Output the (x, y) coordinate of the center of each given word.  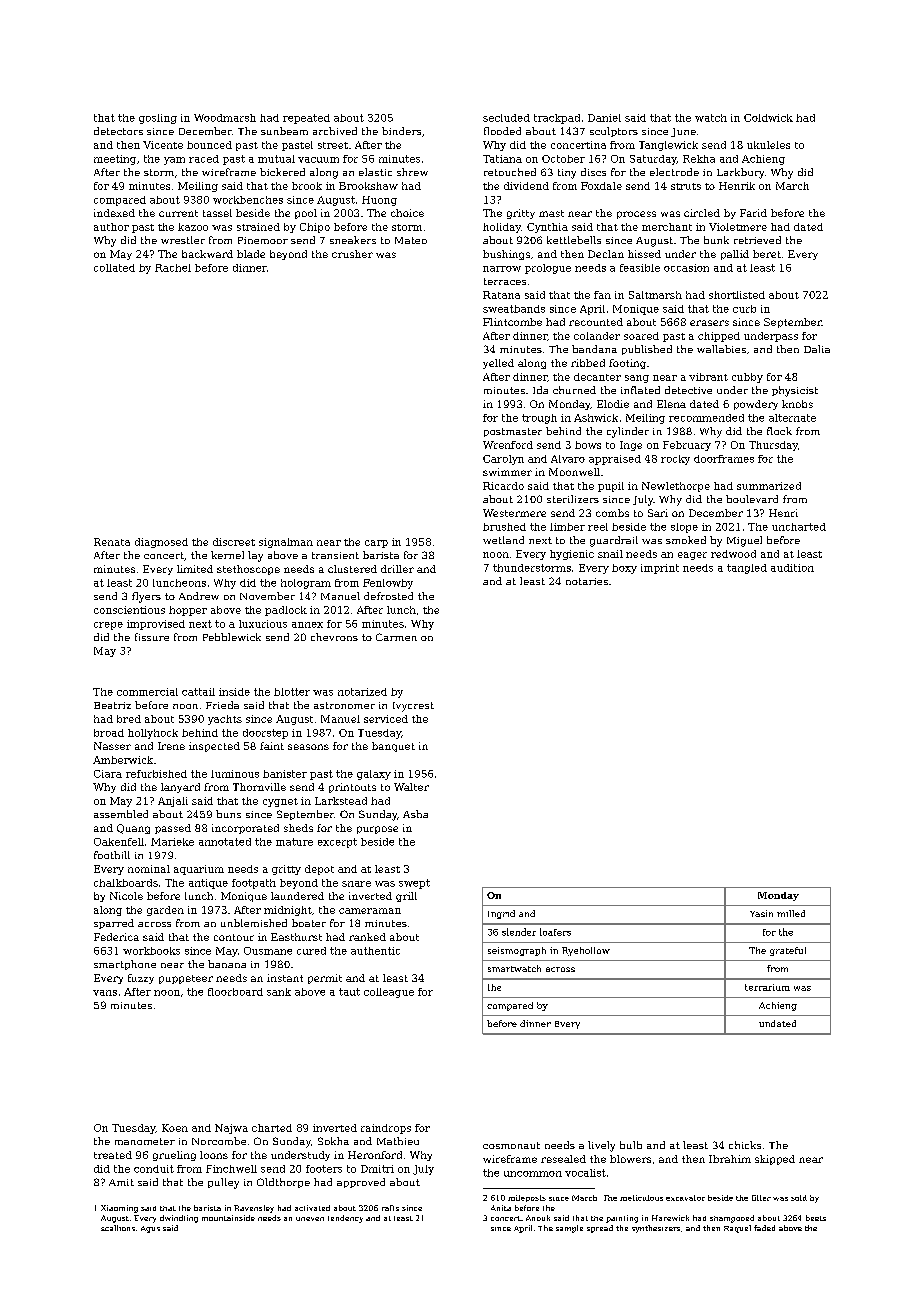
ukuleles (768, 145)
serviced (386, 719)
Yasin (761, 913)
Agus (150, 1229)
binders (401, 131)
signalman (286, 543)
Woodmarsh (225, 118)
